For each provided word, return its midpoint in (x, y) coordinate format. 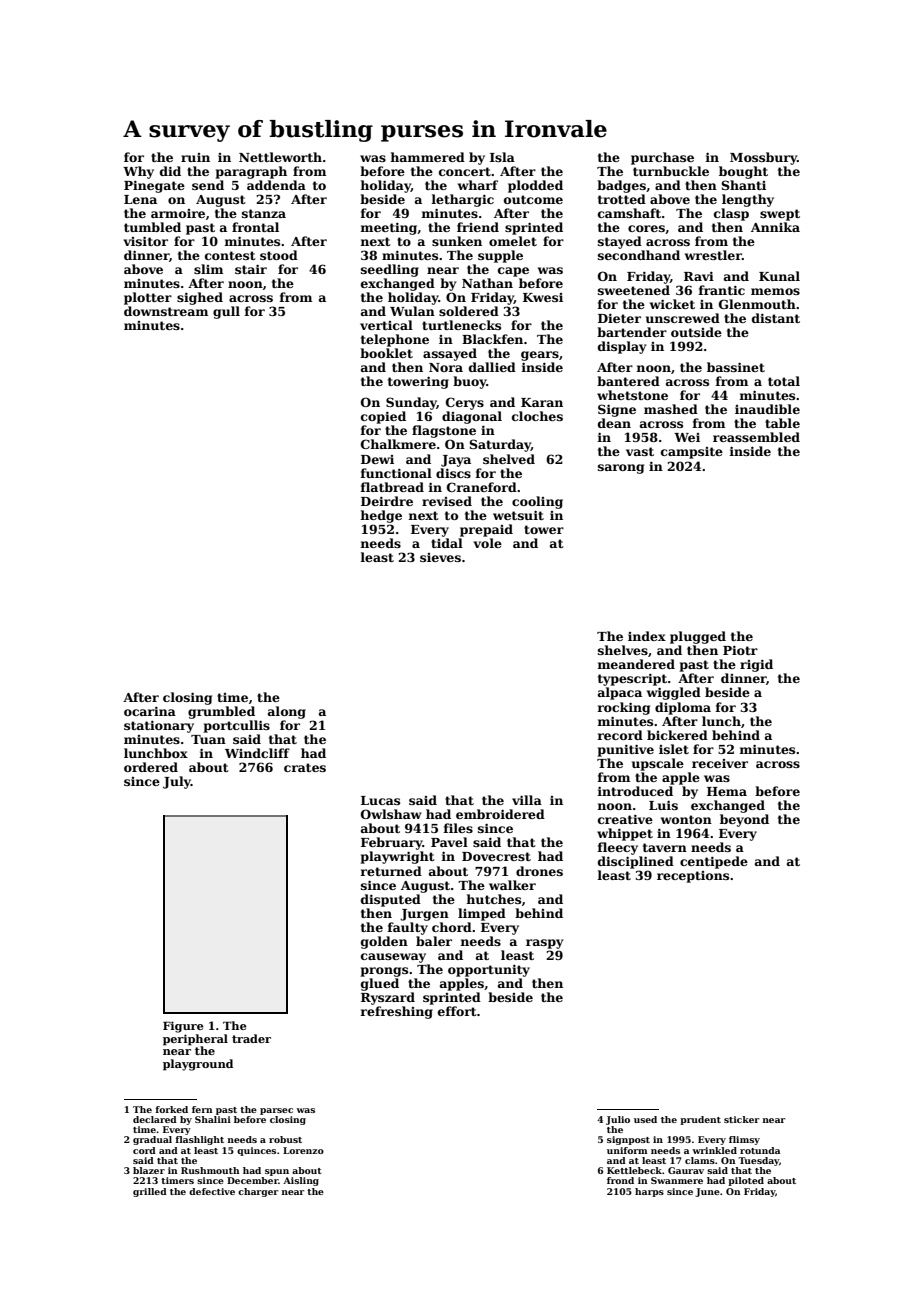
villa (527, 800)
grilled (150, 1192)
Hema (727, 791)
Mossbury (763, 158)
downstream (166, 311)
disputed (391, 900)
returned (391, 871)
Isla (502, 157)
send (208, 185)
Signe (617, 410)
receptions (693, 877)
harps (649, 1192)
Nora (446, 367)
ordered (151, 767)
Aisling (301, 1181)
